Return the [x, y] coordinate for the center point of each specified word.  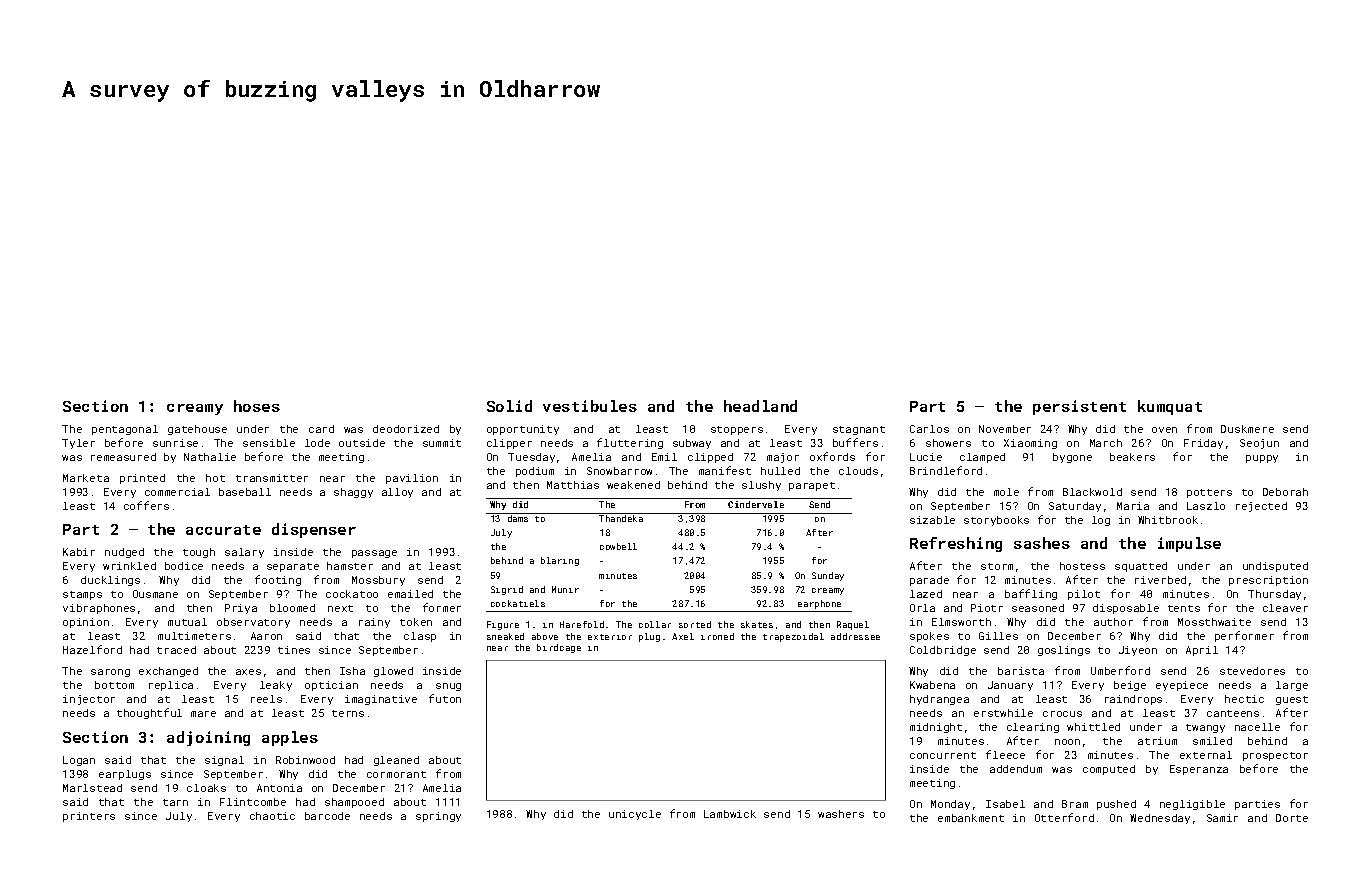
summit [442, 443]
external [1206, 755]
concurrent [943, 755]
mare [203, 714]
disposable [1126, 609]
